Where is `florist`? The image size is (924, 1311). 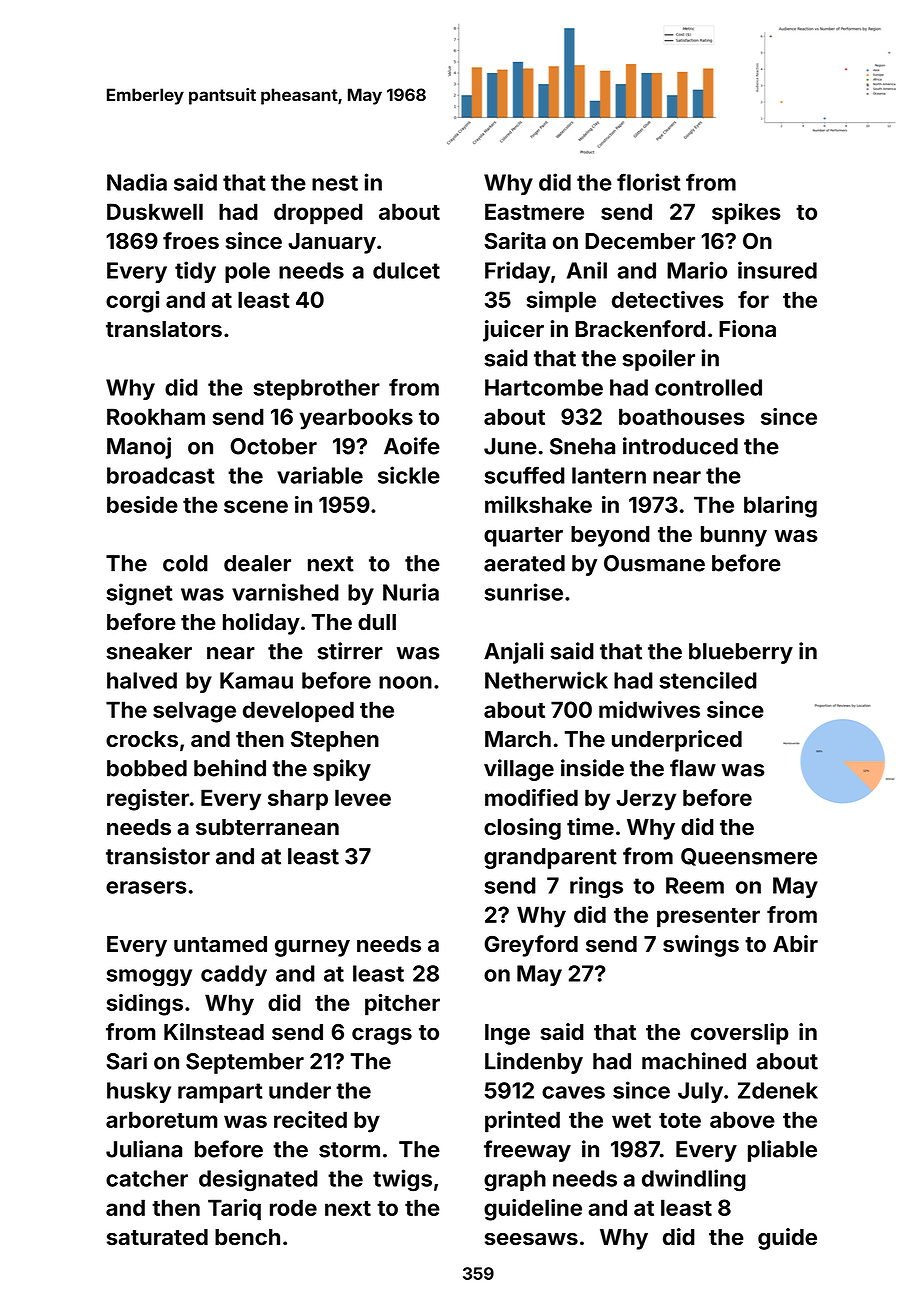 florist is located at coordinates (649, 182).
